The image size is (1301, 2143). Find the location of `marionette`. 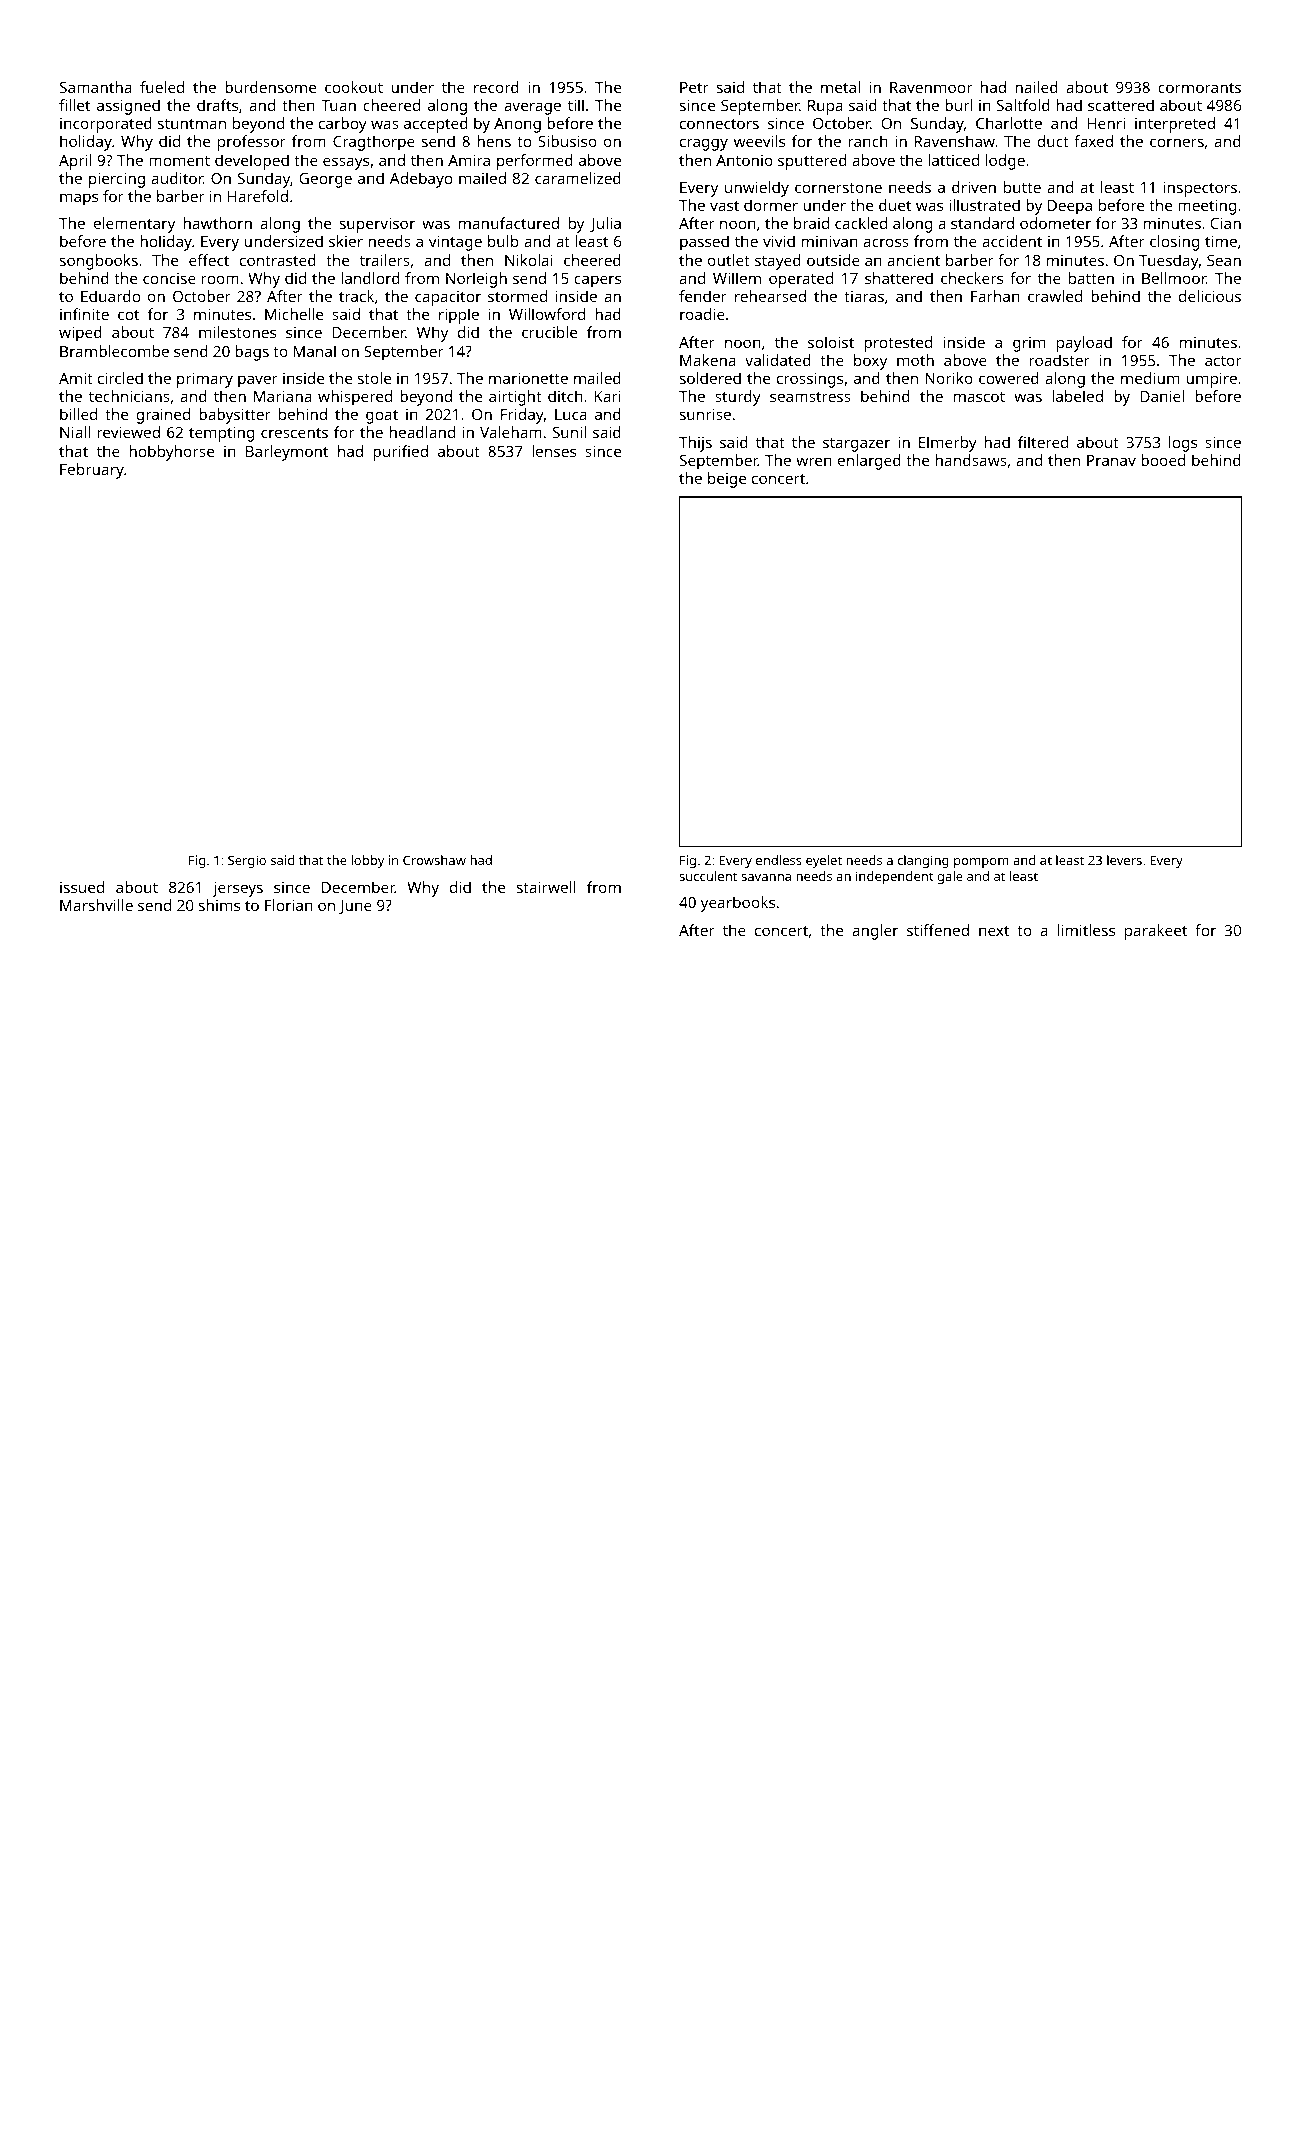

marionette is located at coordinates (528, 378).
